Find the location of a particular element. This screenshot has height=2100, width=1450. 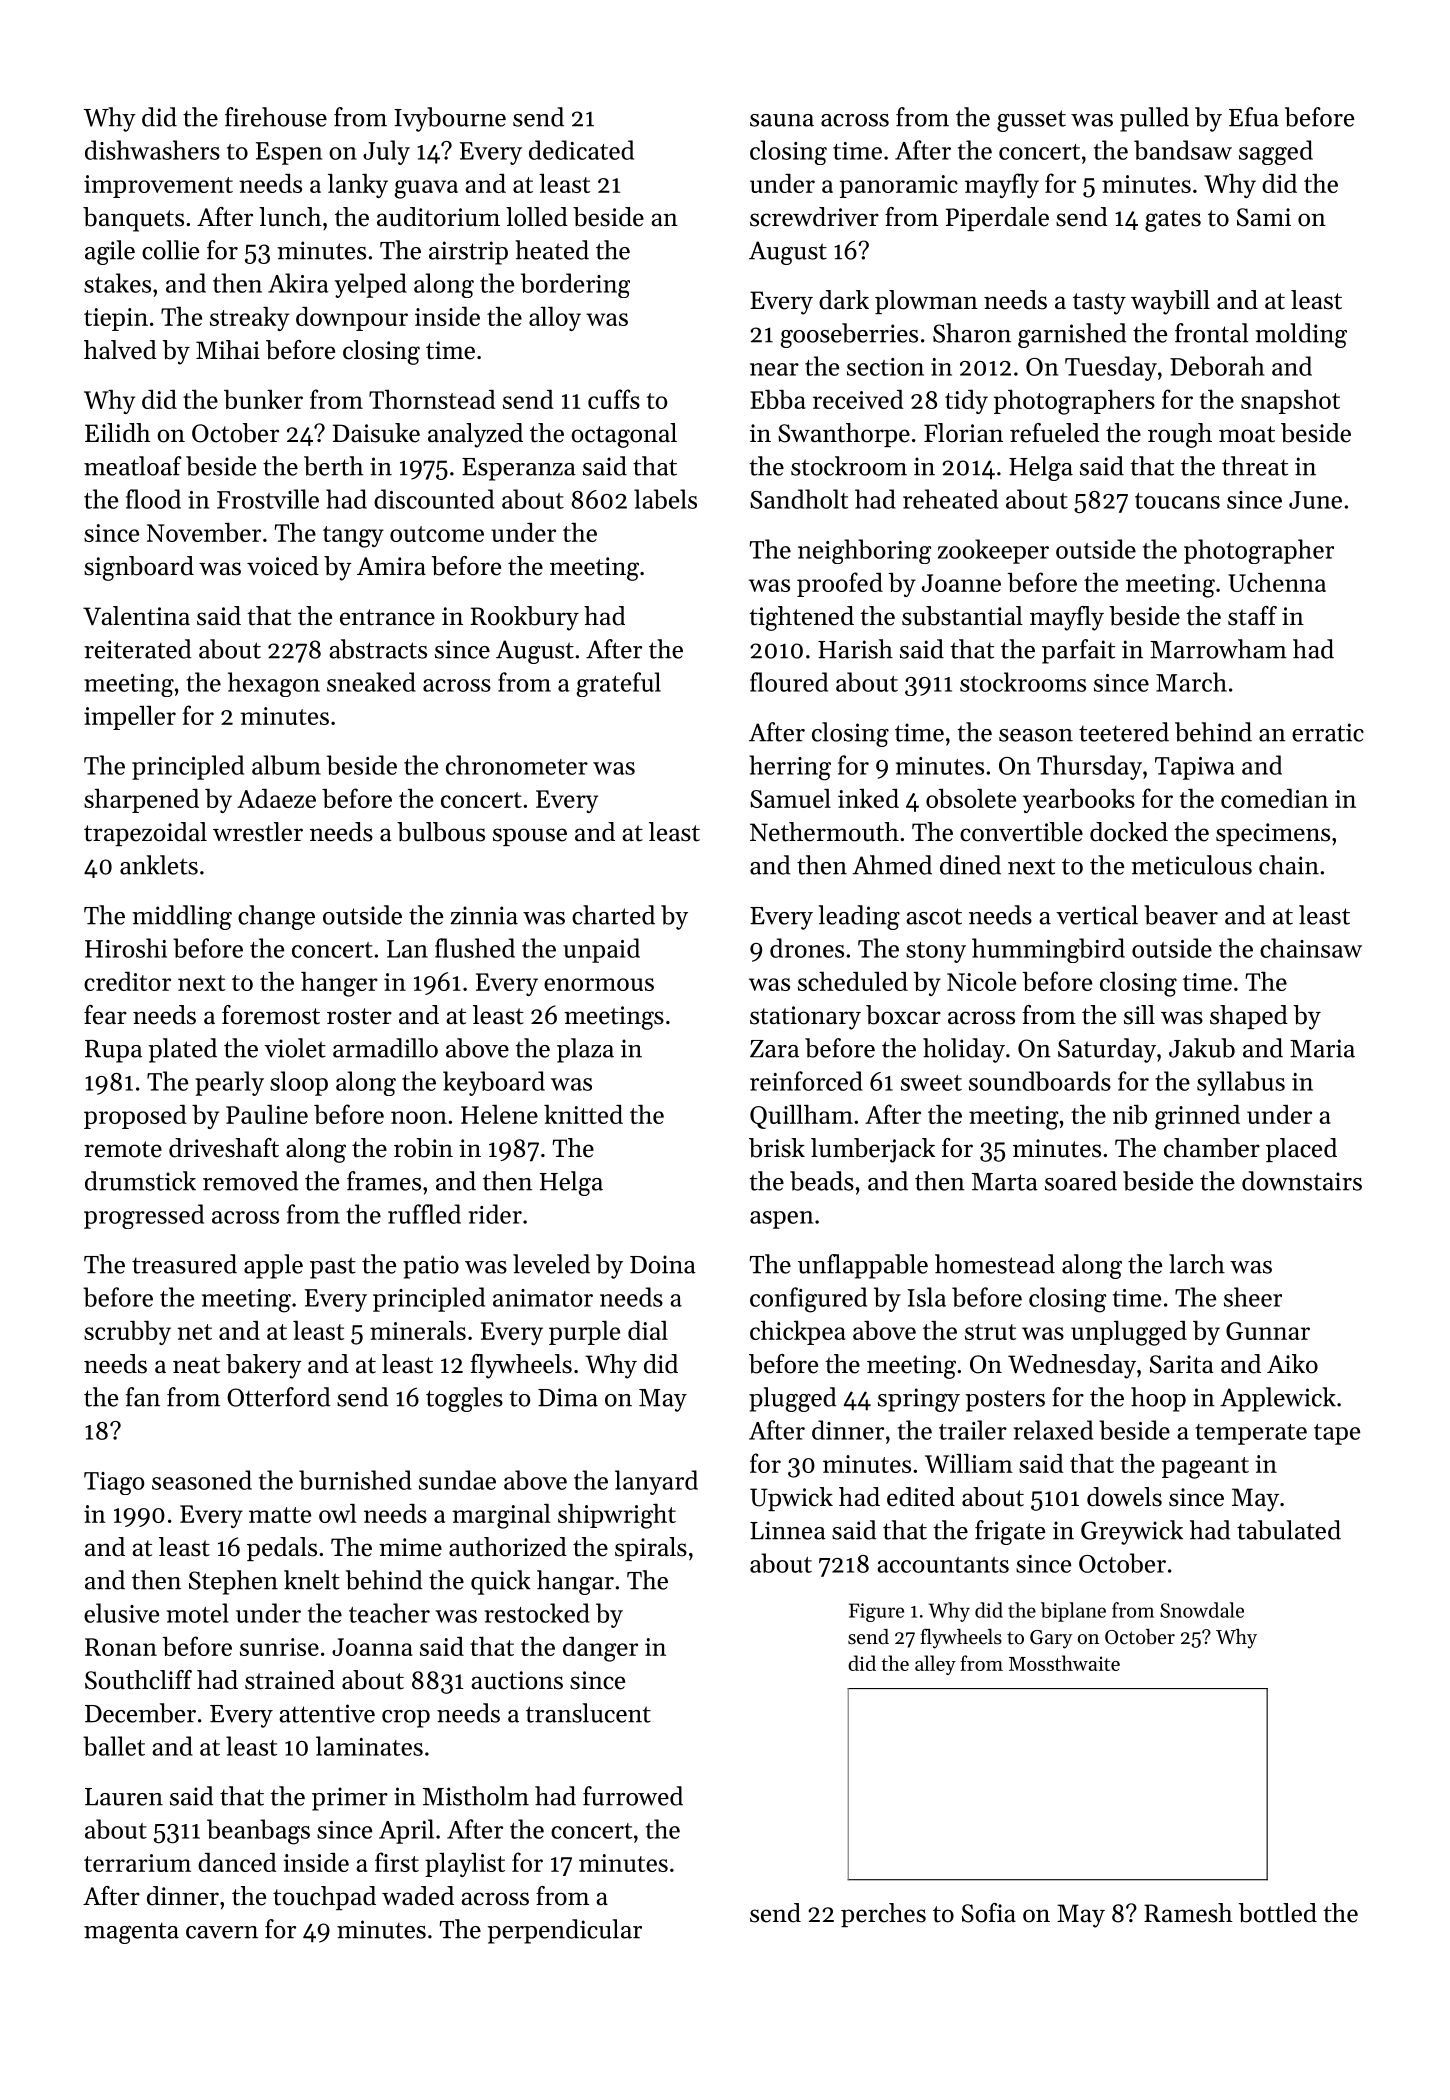

Stephen is located at coordinates (233, 1582).
